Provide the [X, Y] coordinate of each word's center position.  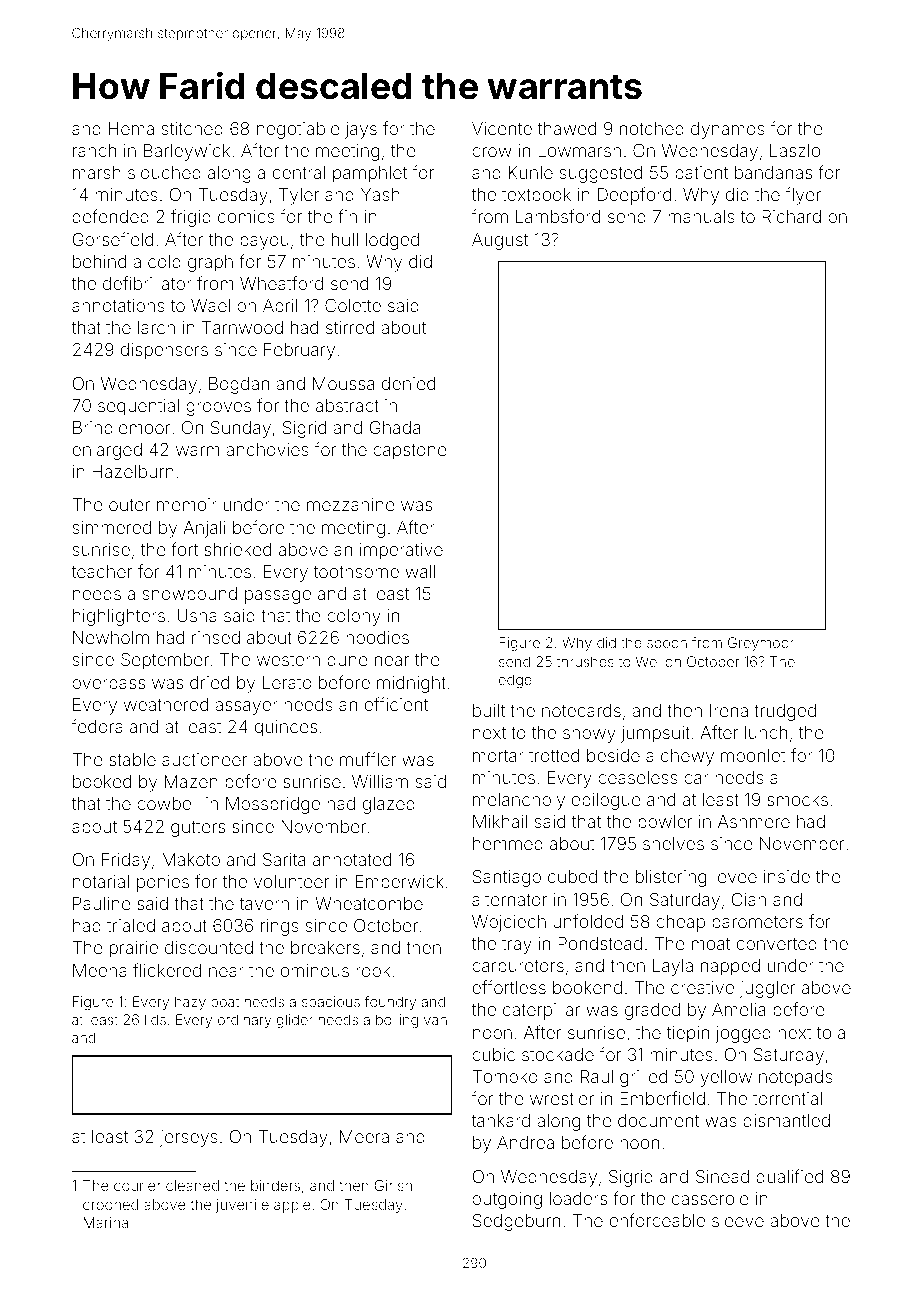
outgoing [507, 1200]
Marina [106, 1222]
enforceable [657, 1220]
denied [408, 383]
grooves [218, 409]
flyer [803, 196]
